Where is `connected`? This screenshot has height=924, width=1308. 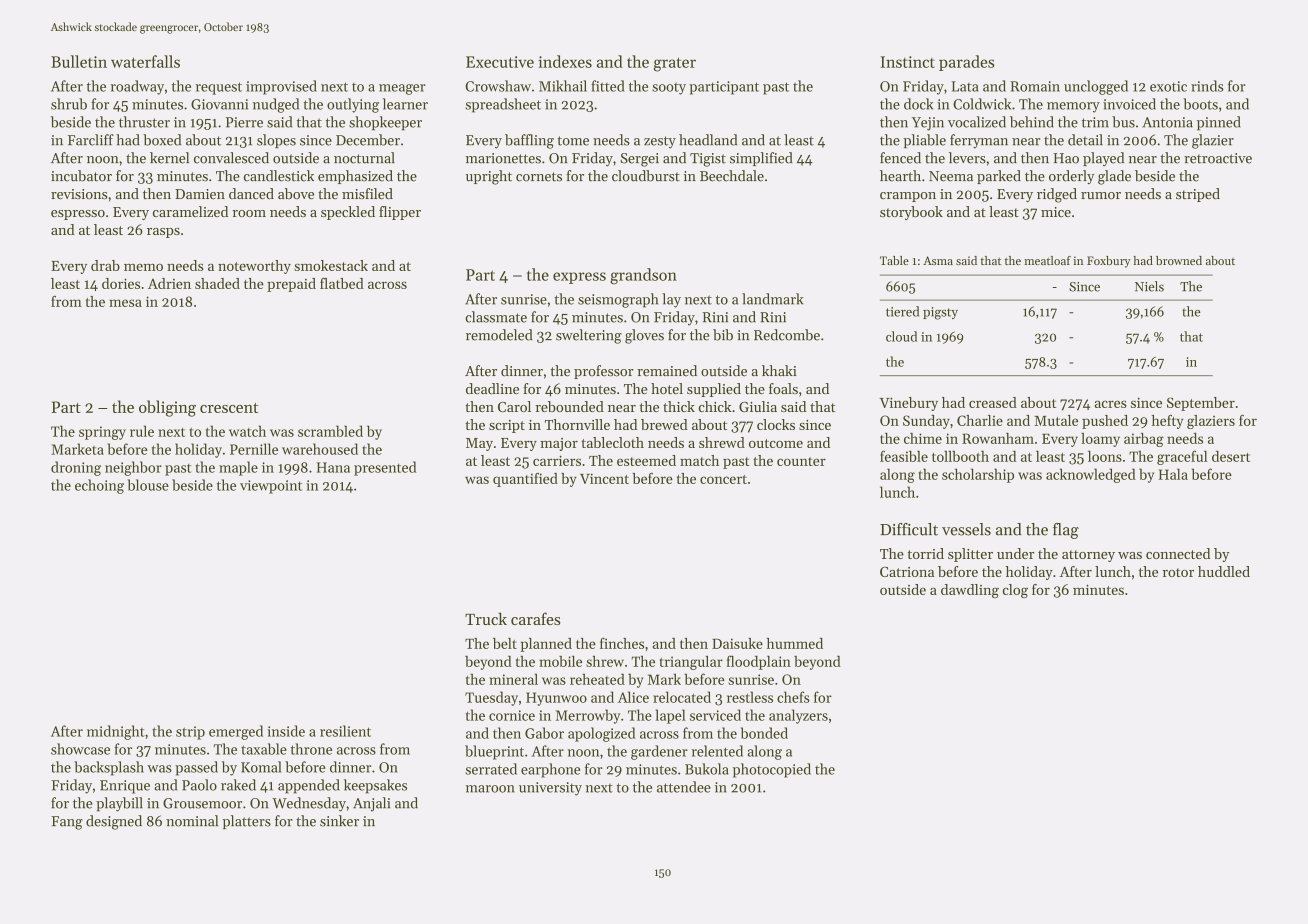
connected is located at coordinates (1178, 553).
